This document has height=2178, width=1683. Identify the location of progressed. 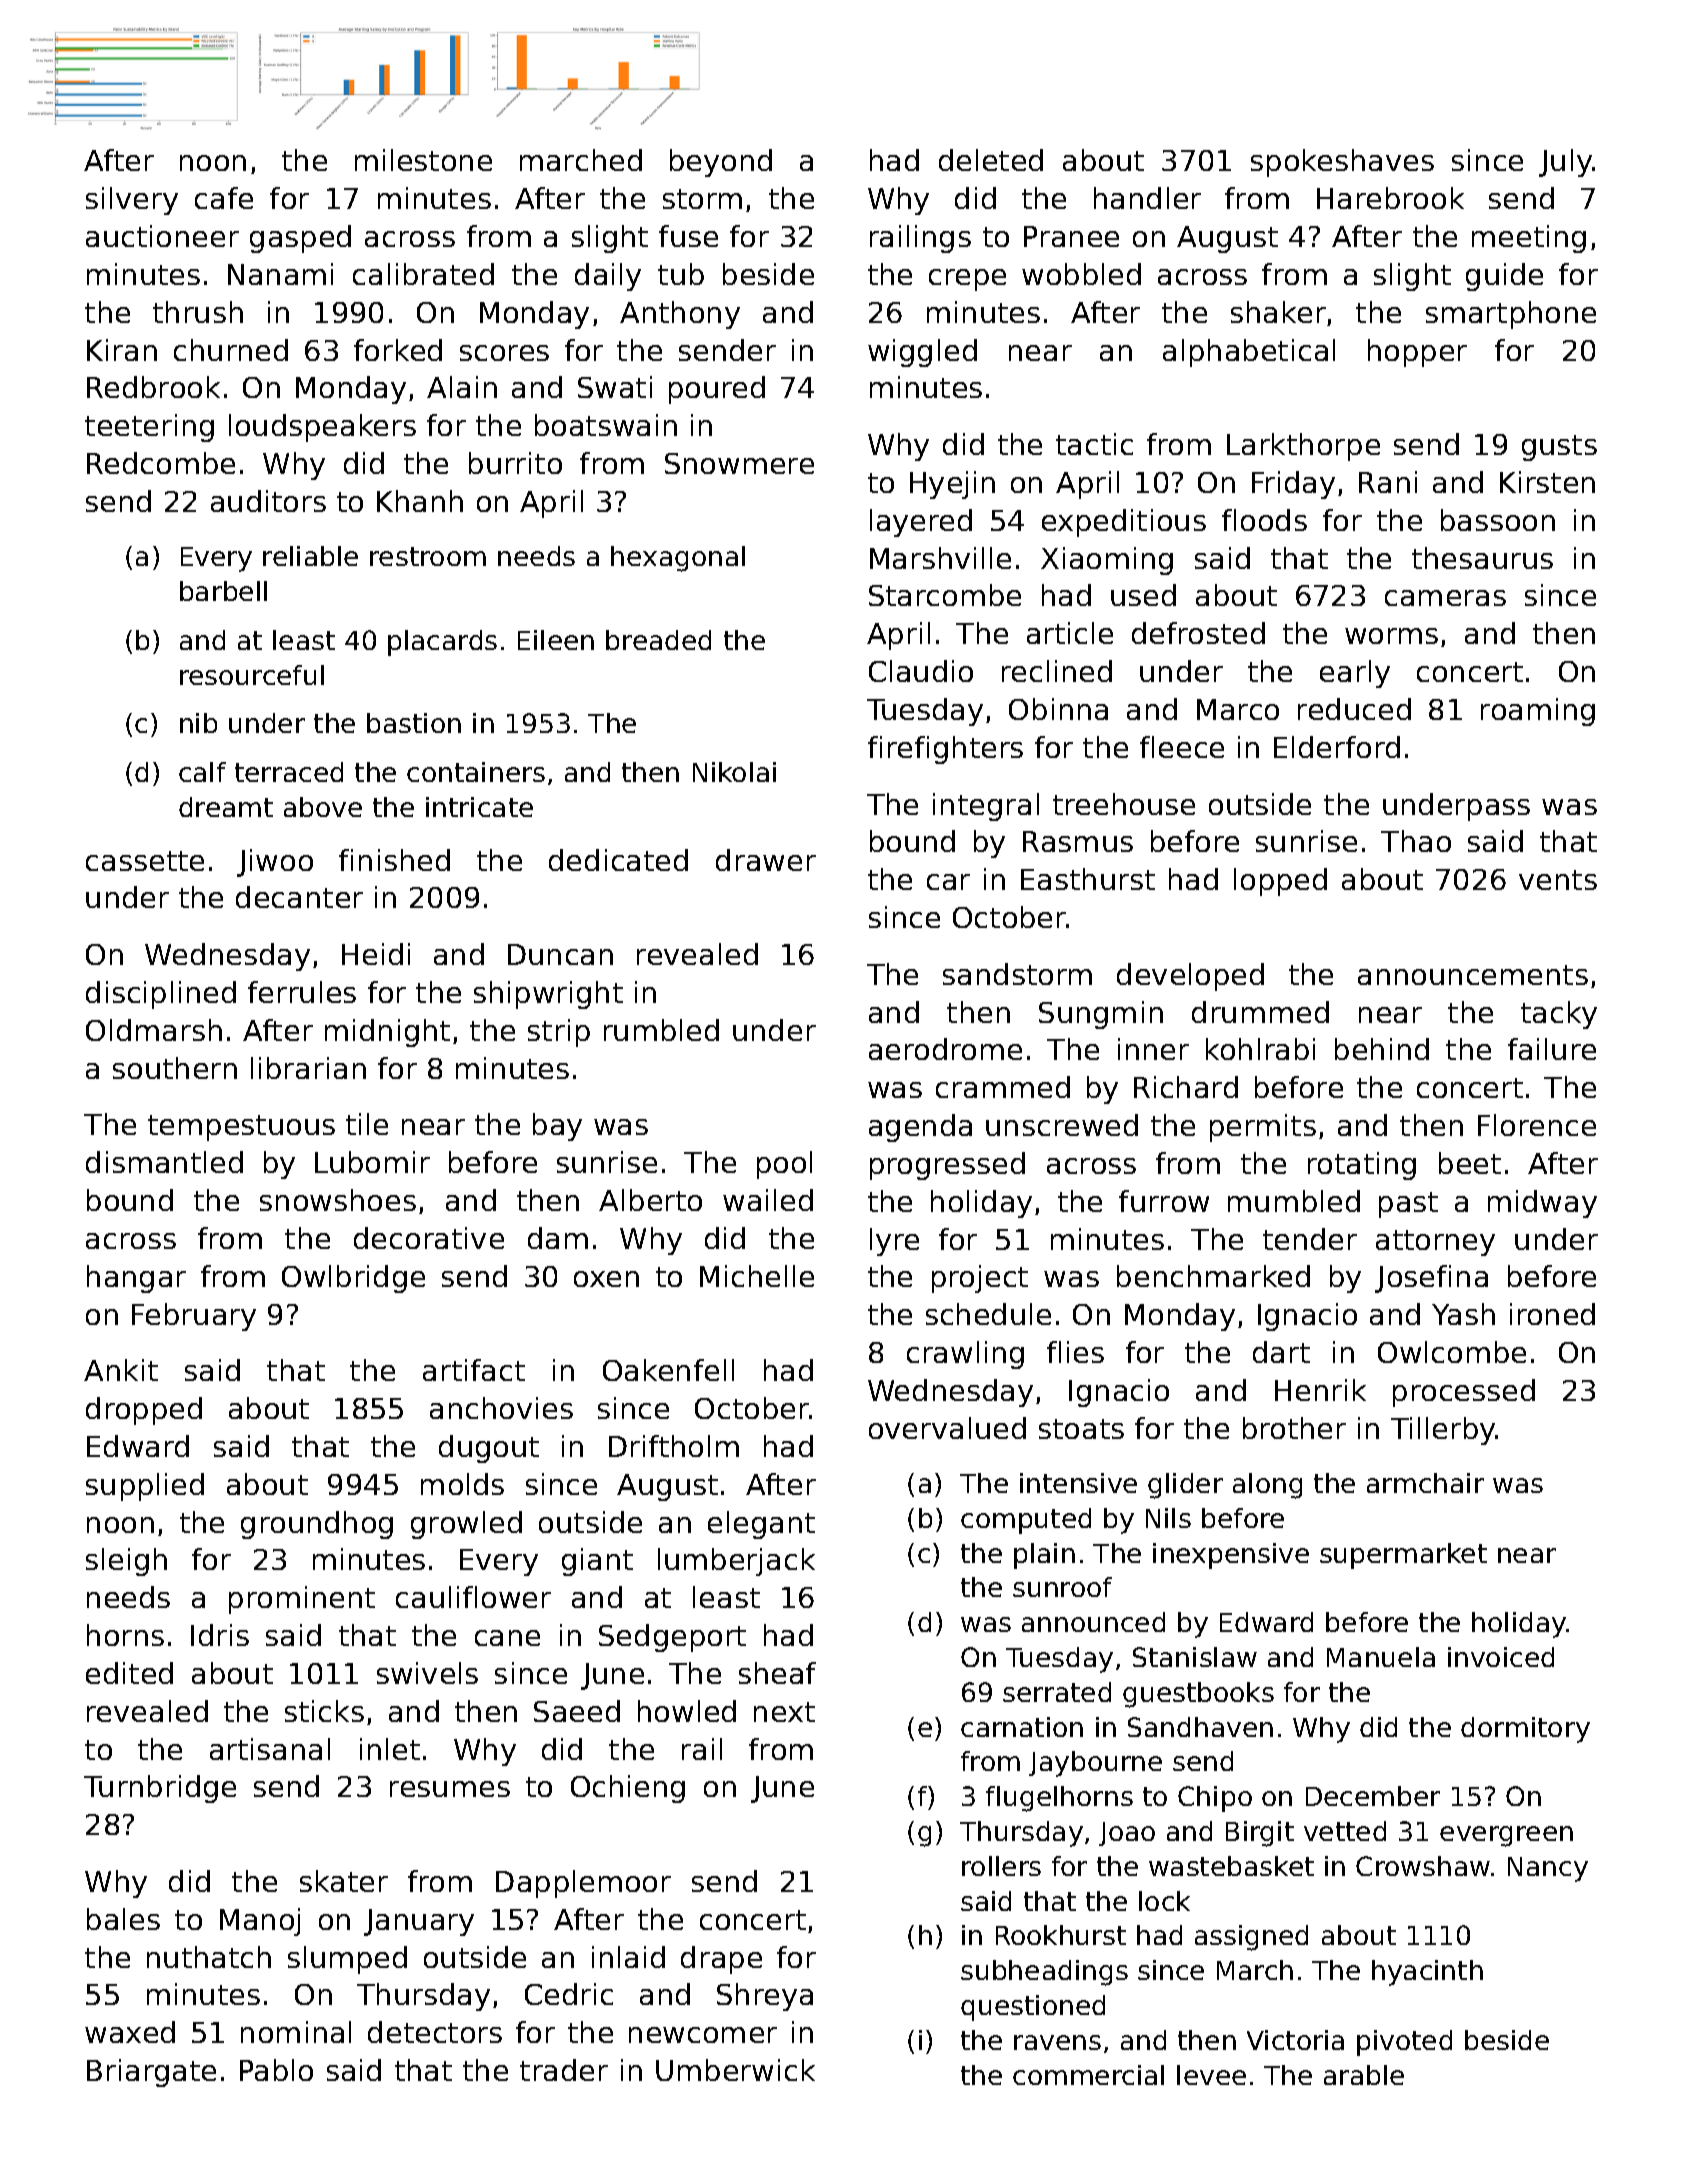
(947, 1166).
